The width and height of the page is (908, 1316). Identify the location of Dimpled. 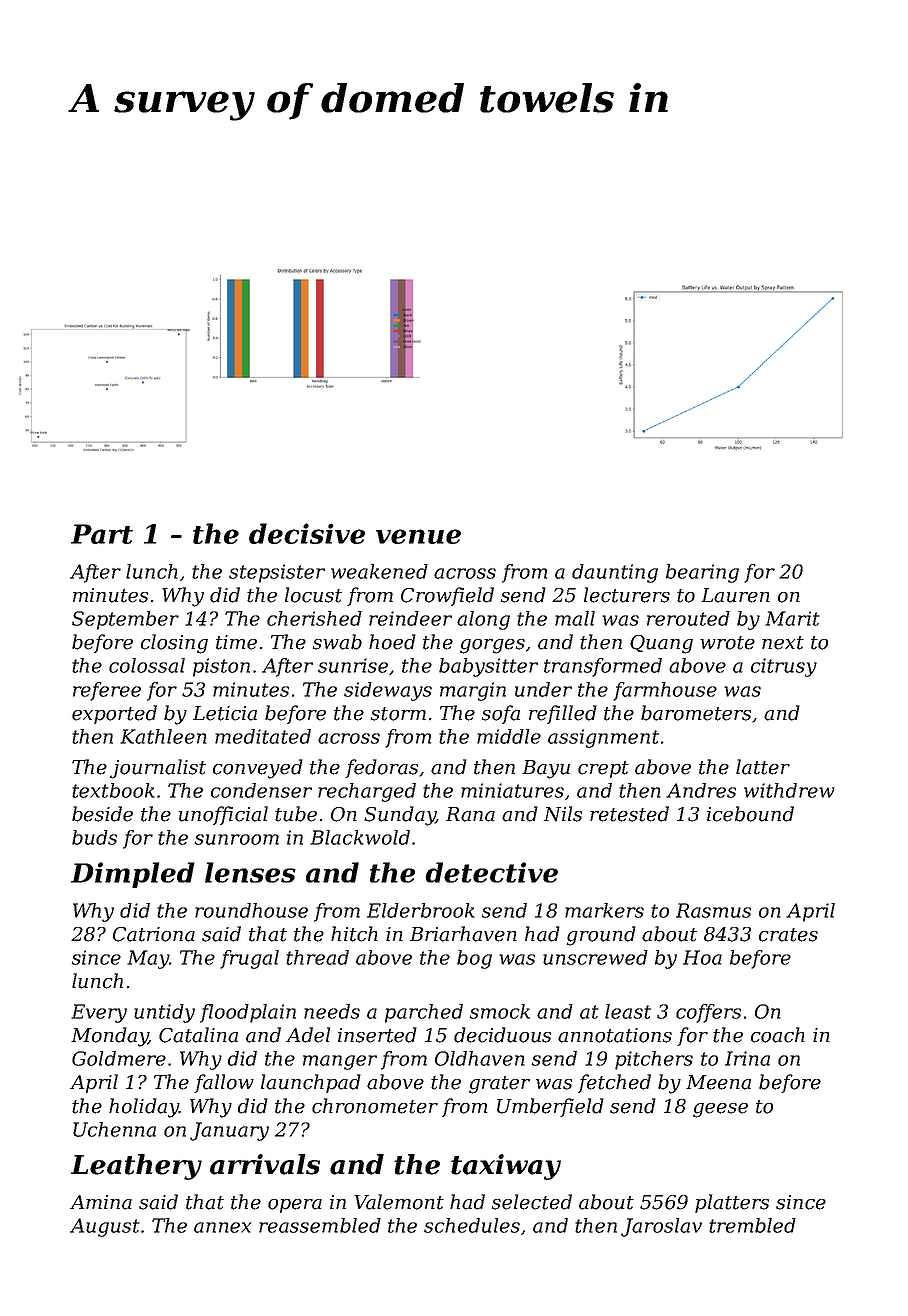
(133, 875).
